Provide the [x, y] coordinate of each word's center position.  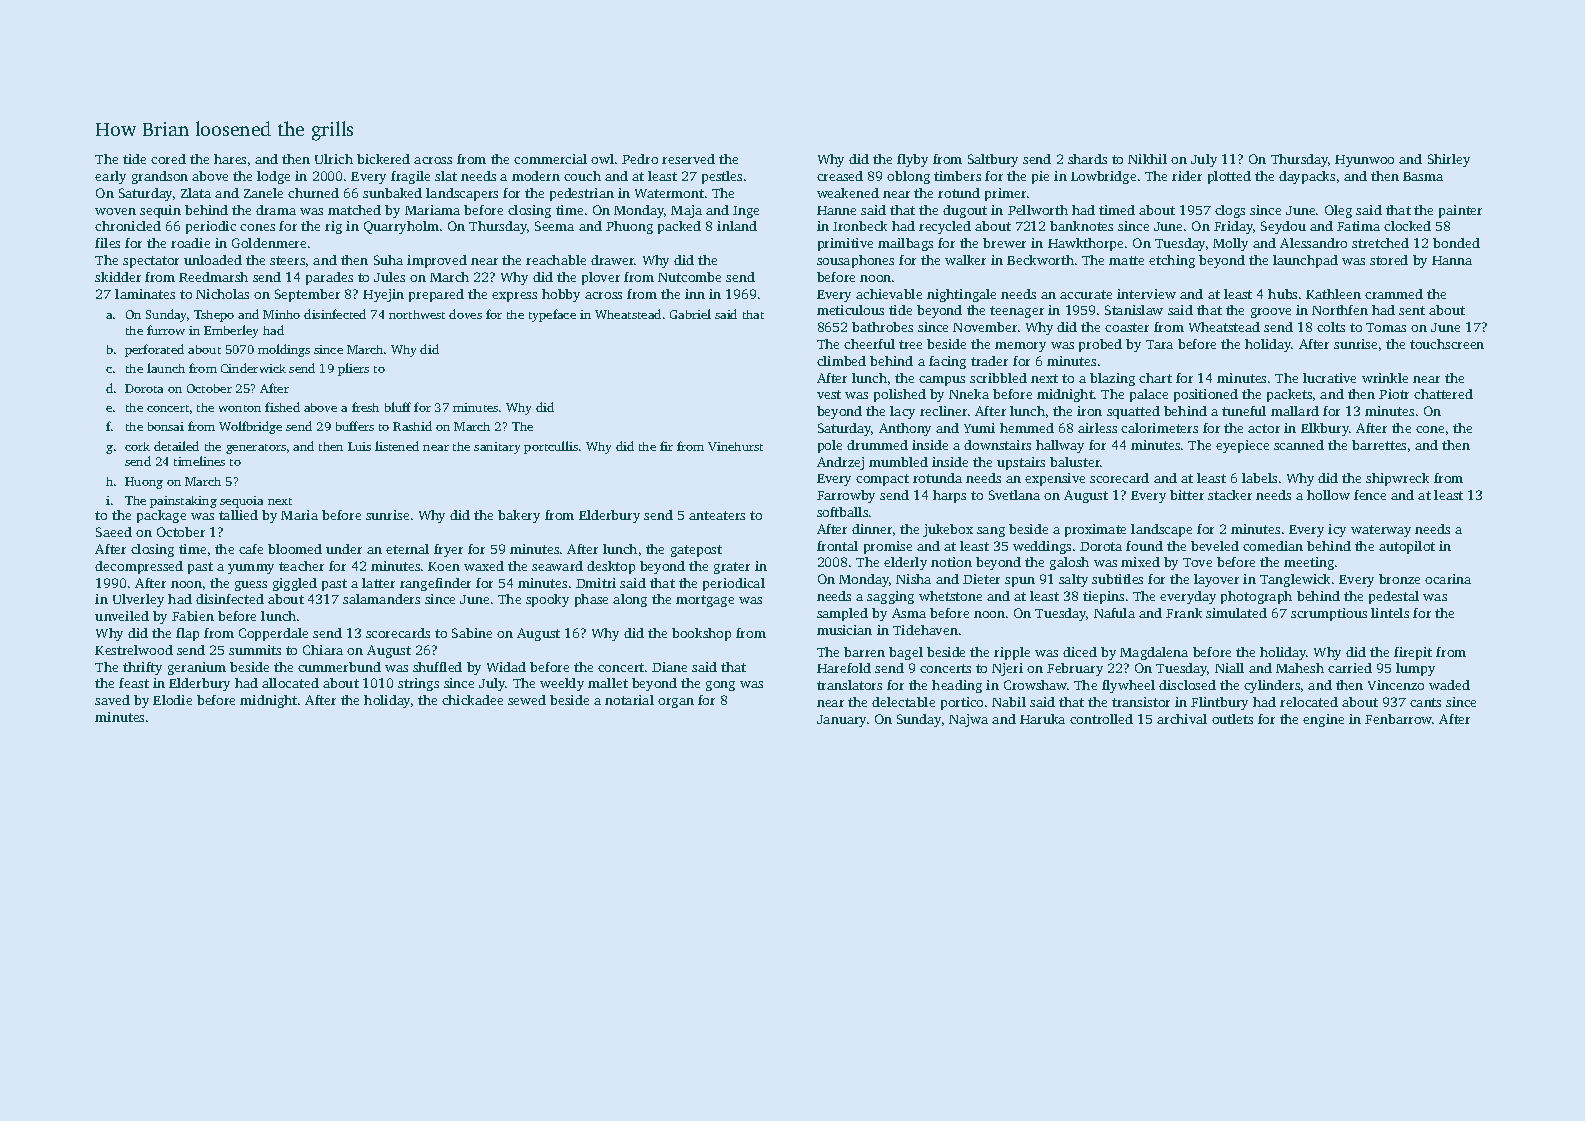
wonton [240, 408]
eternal [407, 549]
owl [602, 159]
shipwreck [1397, 479]
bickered [383, 159]
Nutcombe [689, 277]
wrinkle [1385, 378]
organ [676, 703]
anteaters [717, 515]
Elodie [172, 700]
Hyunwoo [1364, 161]
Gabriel [690, 314]
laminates [145, 294]
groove [1271, 313]
